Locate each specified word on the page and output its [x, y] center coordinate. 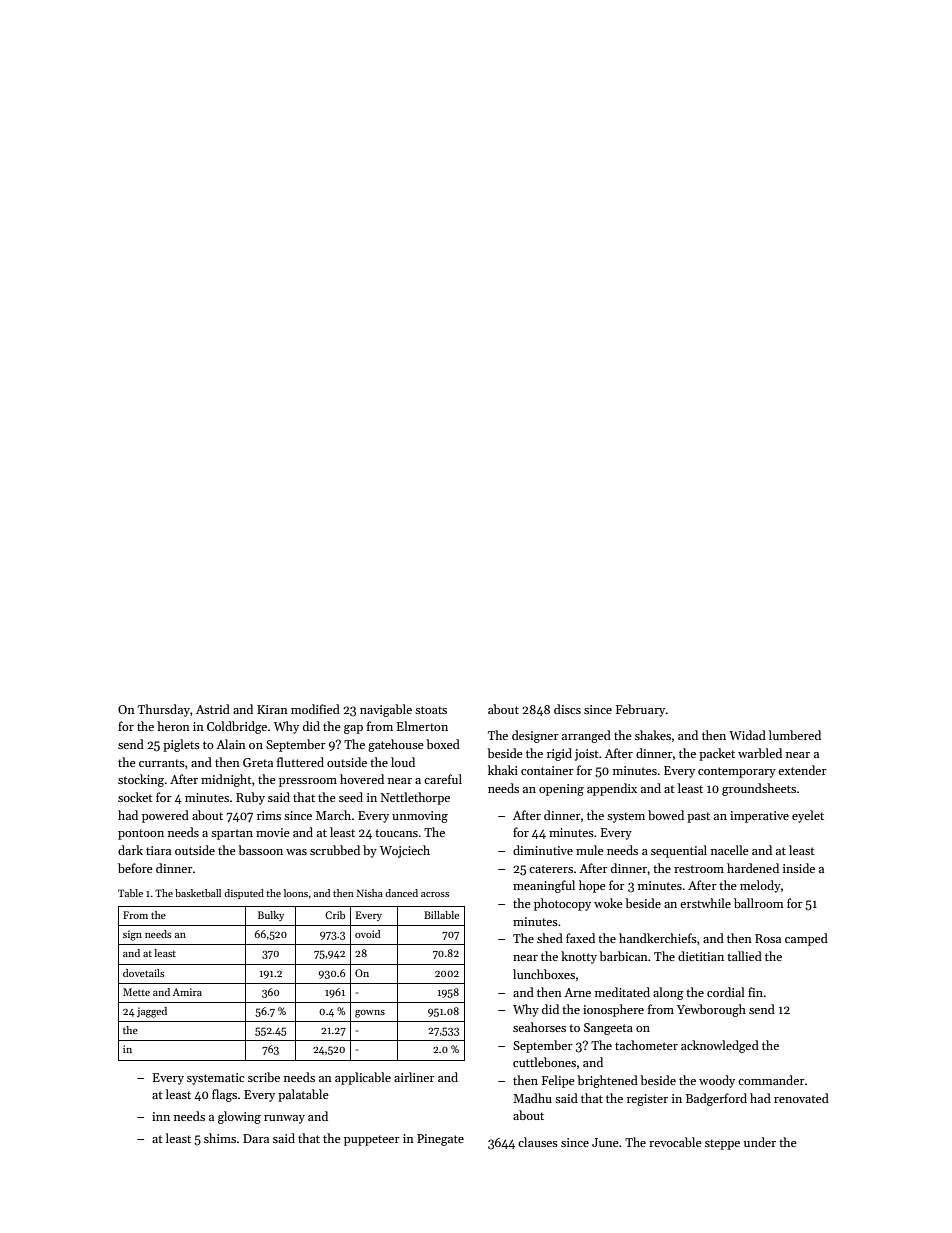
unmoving [420, 817]
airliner [414, 1077]
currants [162, 763]
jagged [152, 1012]
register [647, 1100]
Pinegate [440, 1140]
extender [802, 770]
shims [220, 1138]
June [605, 1142]
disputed [244, 894]
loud [403, 762]
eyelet [808, 816]
